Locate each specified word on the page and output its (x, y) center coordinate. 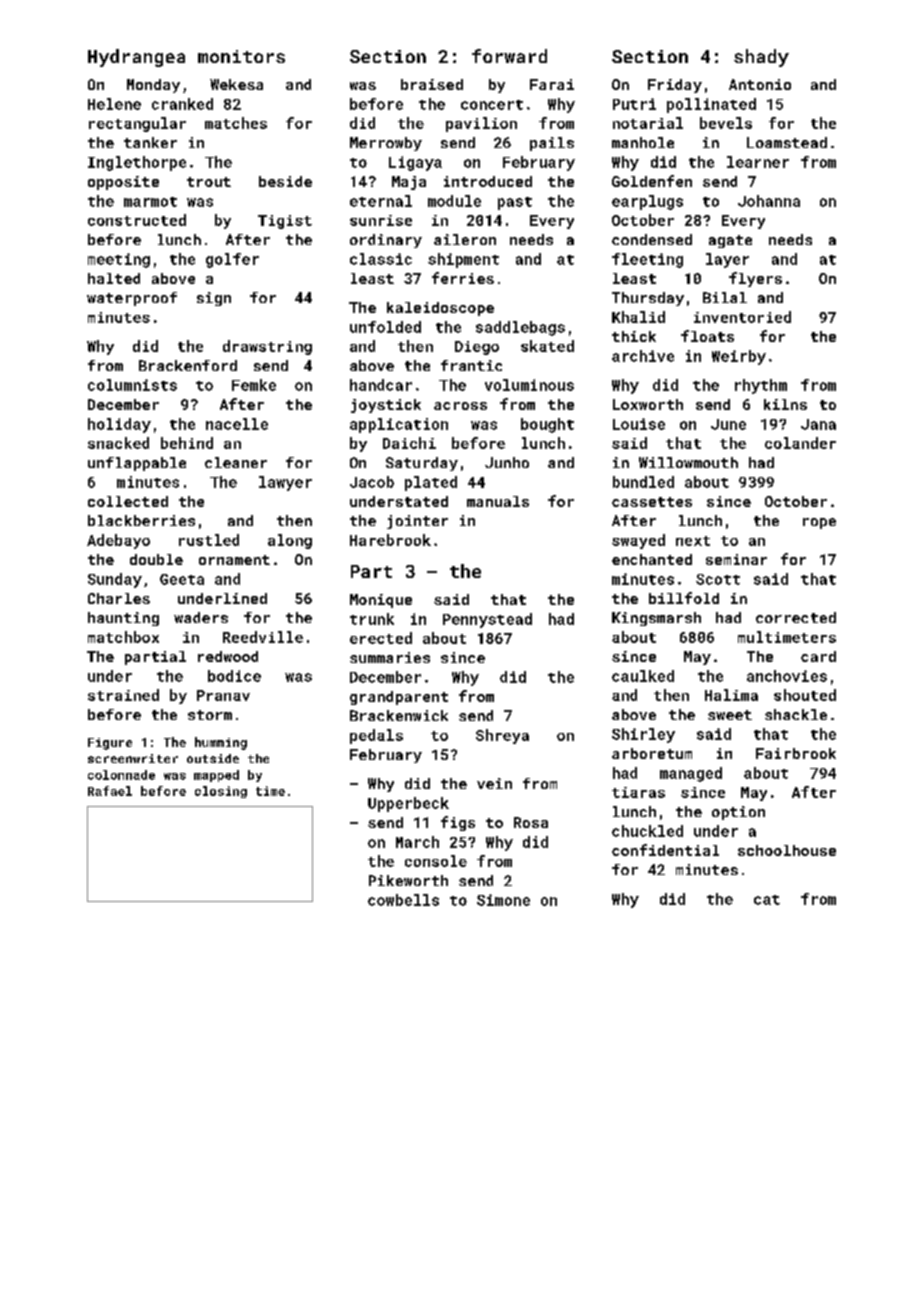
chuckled (647, 831)
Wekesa (236, 84)
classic (381, 259)
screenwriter (133, 758)
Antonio (760, 84)
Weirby (739, 357)
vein (494, 783)
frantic (471, 365)
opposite (123, 183)
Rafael (110, 791)
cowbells (403, 900)
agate (730, 241)
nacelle (237, 424)
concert (492, 105)
